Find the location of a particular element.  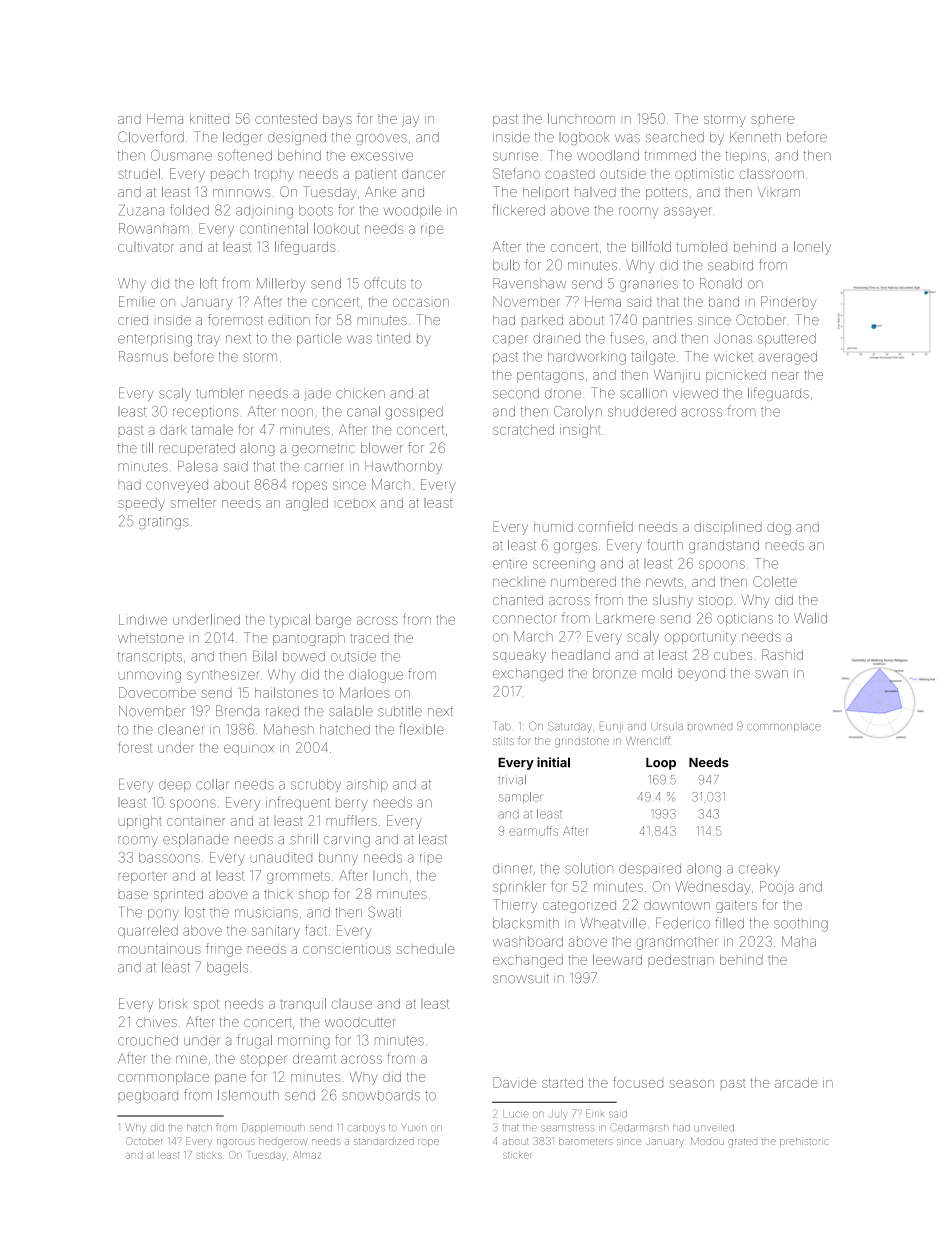

Mahesh is located at coordinates (289, 729).
